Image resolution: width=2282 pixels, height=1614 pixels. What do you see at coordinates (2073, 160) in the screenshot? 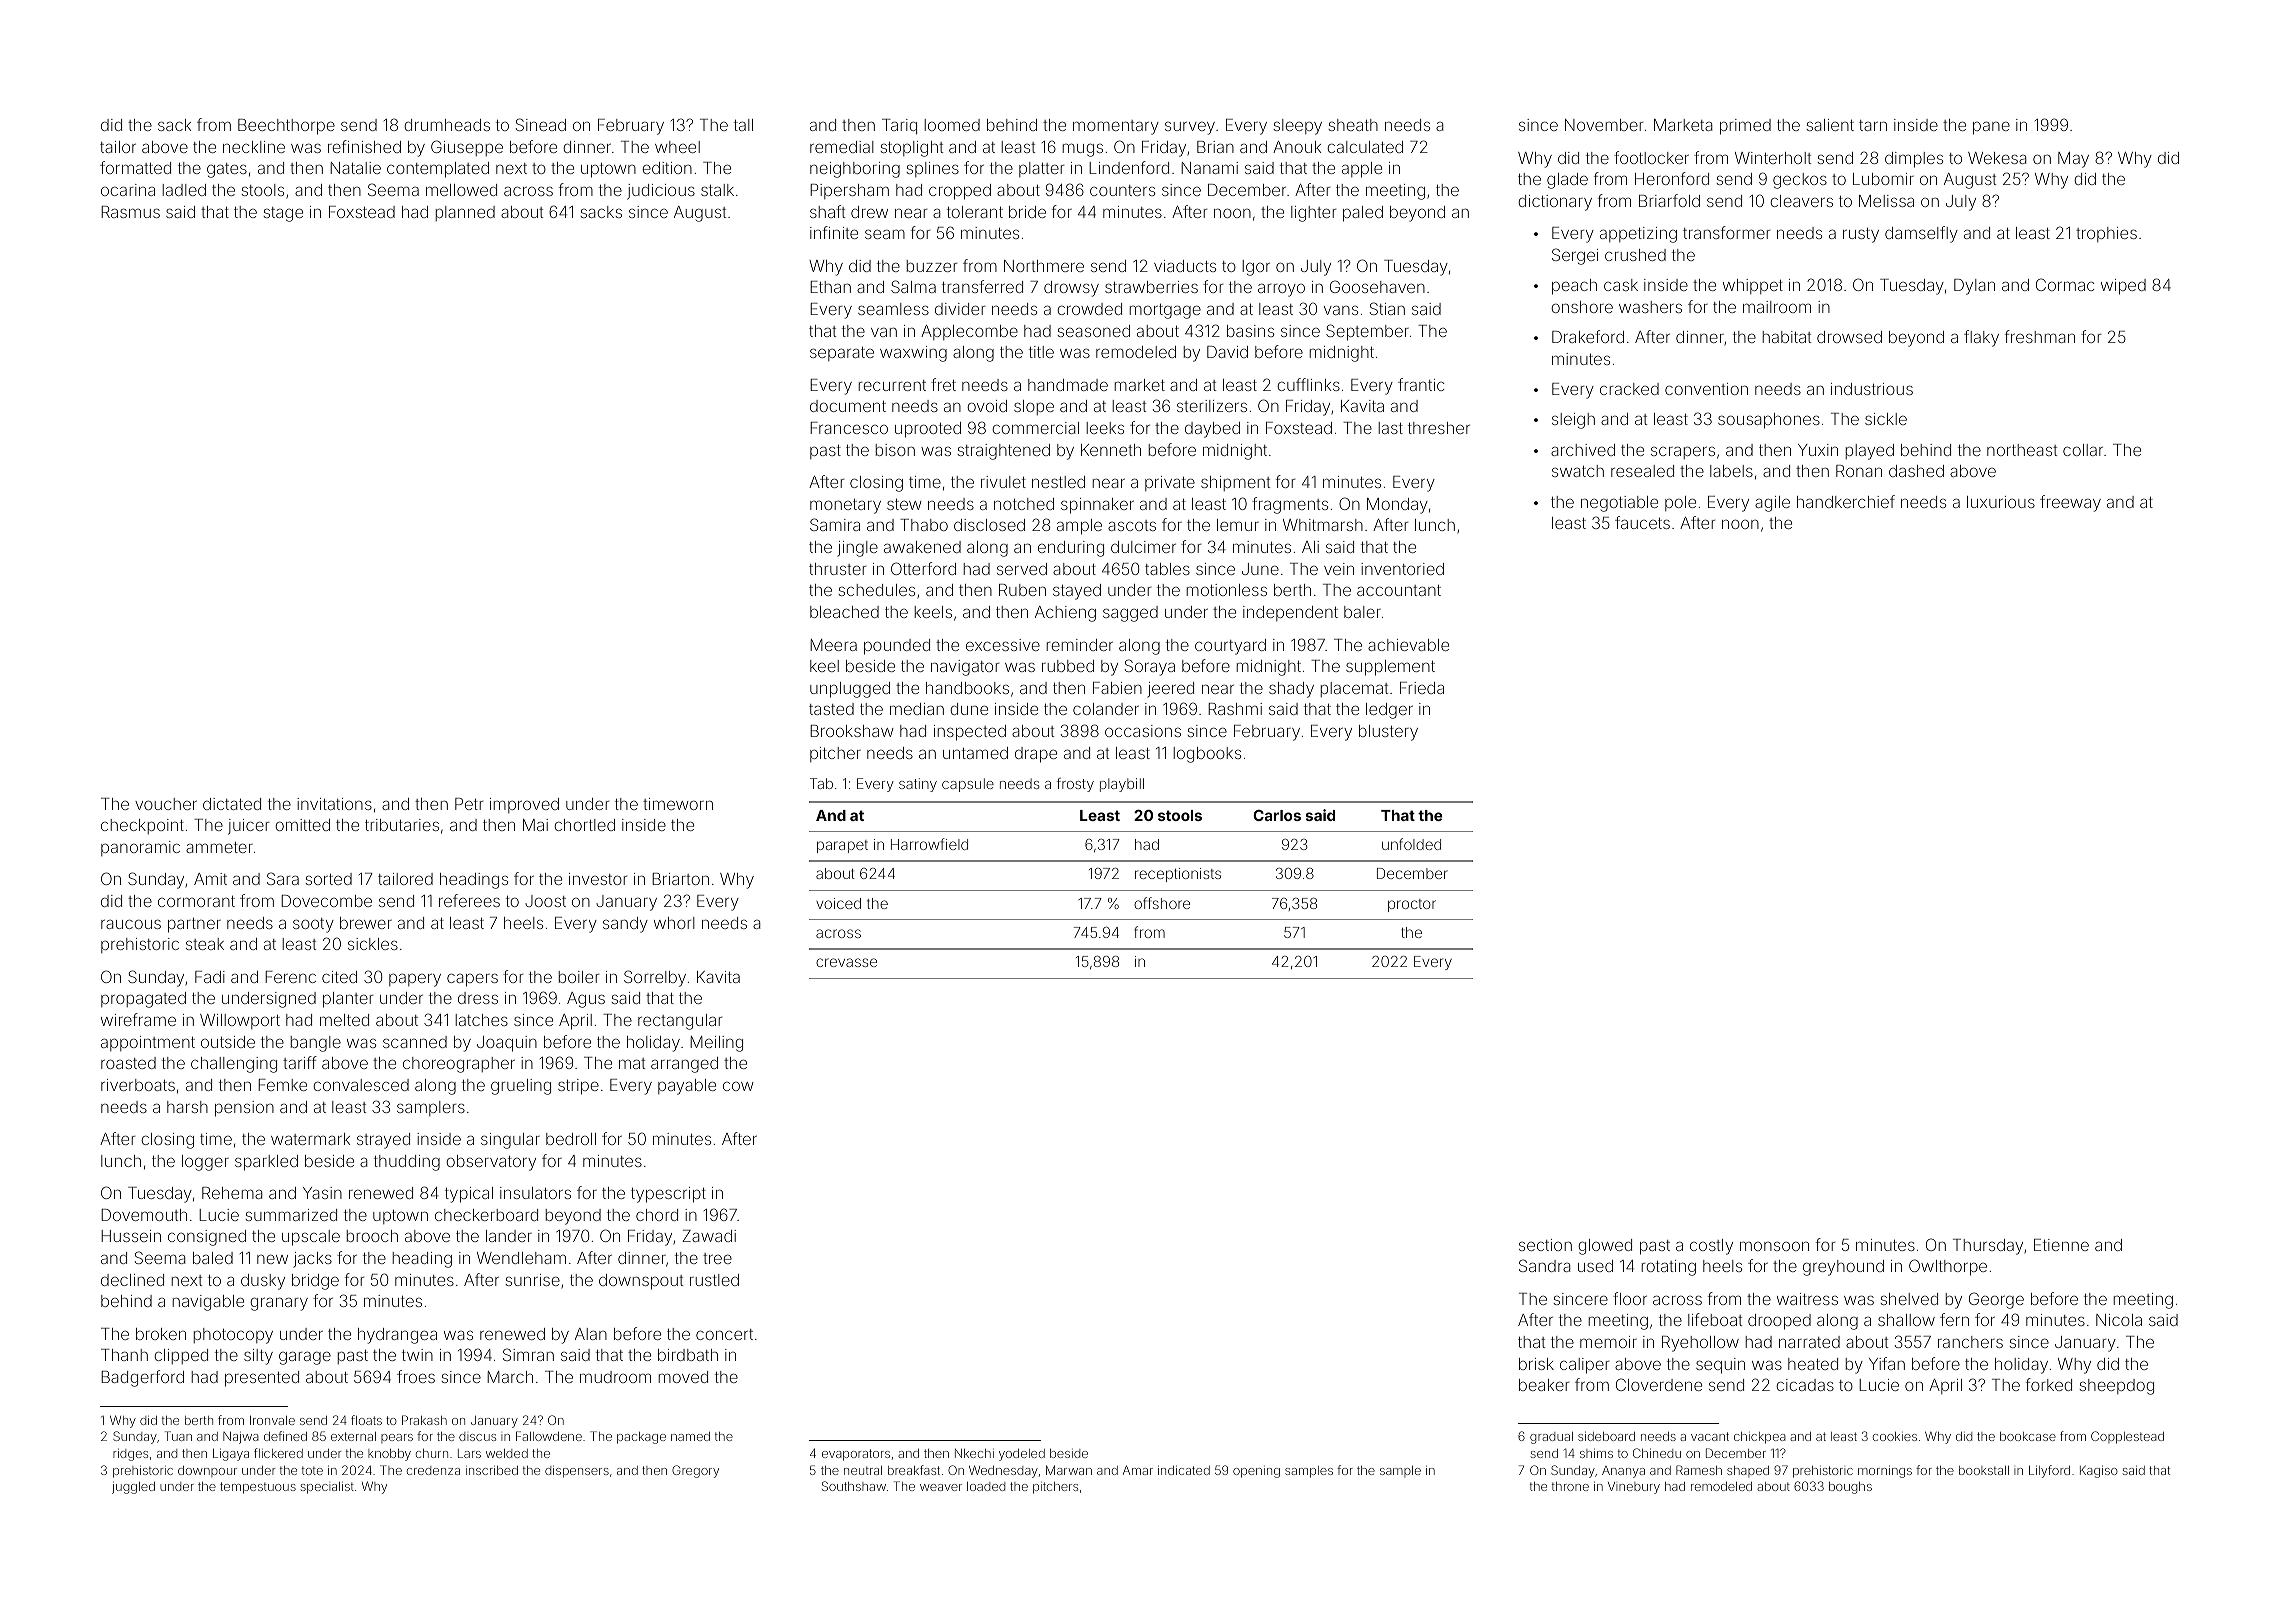
I see `May` at bounding box center [2073, 160].
